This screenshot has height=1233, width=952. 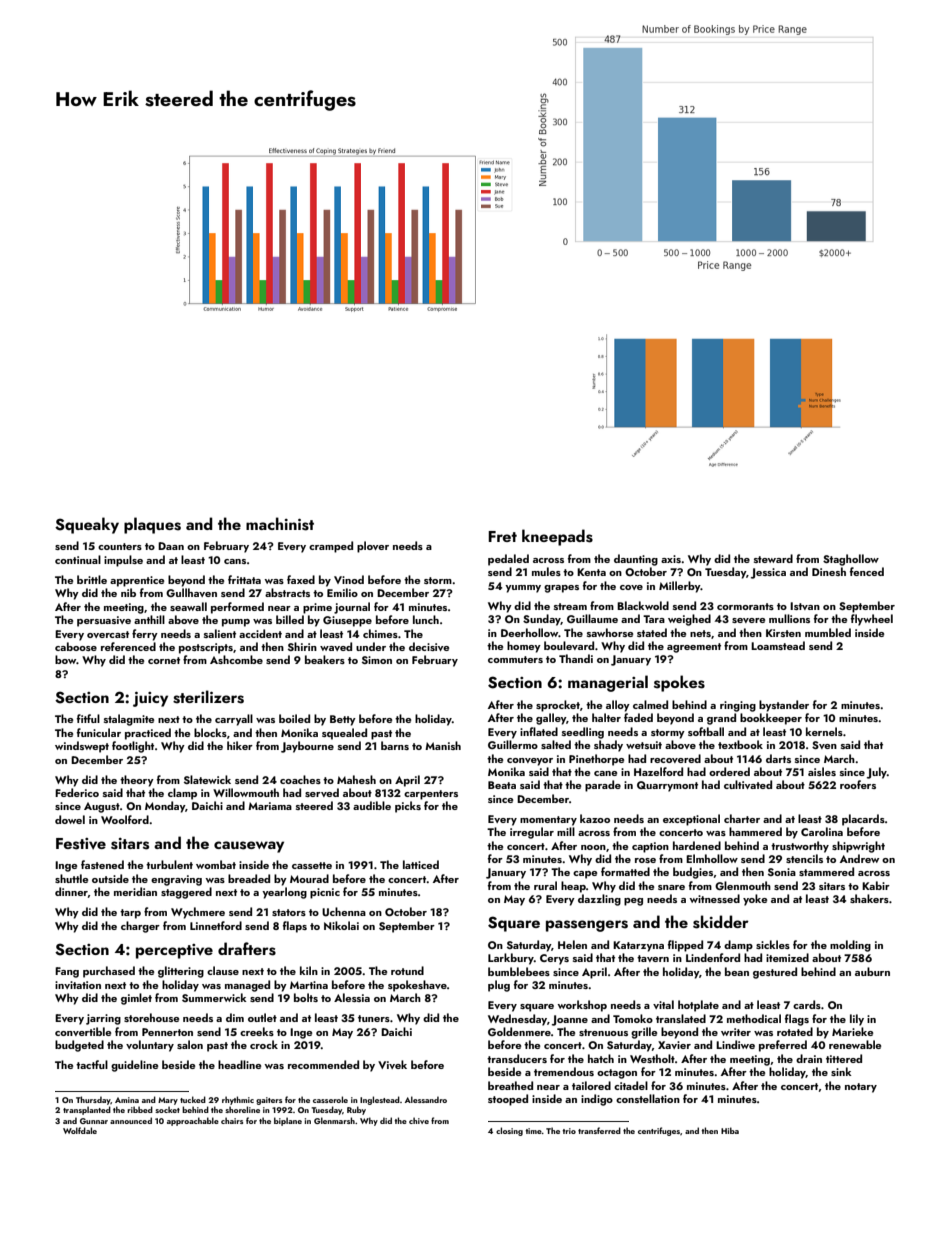 I want to click on flaps, so click(x=295, y=927).
